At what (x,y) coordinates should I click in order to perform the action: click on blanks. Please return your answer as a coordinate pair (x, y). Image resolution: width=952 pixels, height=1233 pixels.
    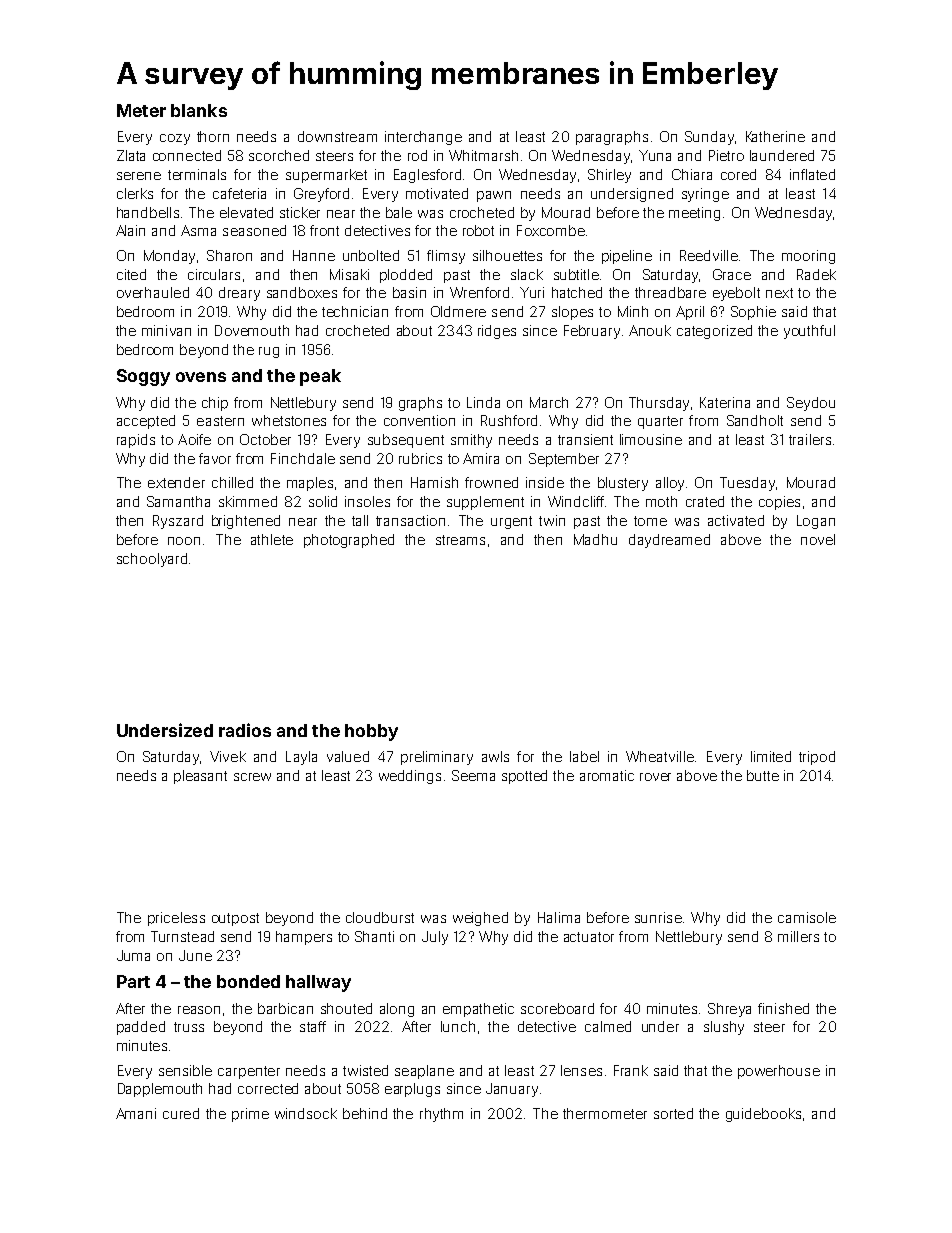
    Looking at the image, I should click on (199, 110).
